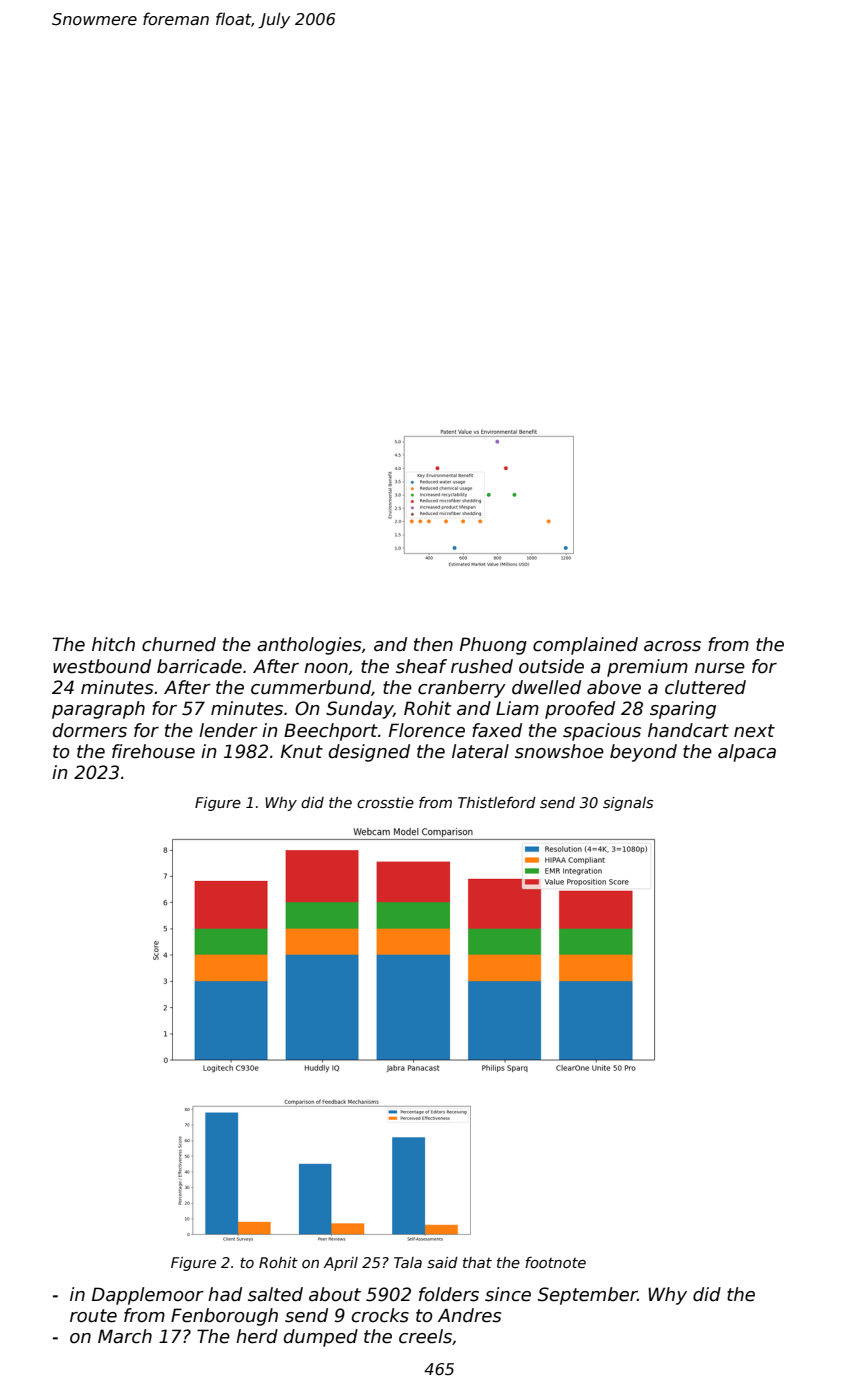  What do you see at coordinates (555, 1262) in the screenshot?
I see `footnote` at bounding box center [555, 1262].
